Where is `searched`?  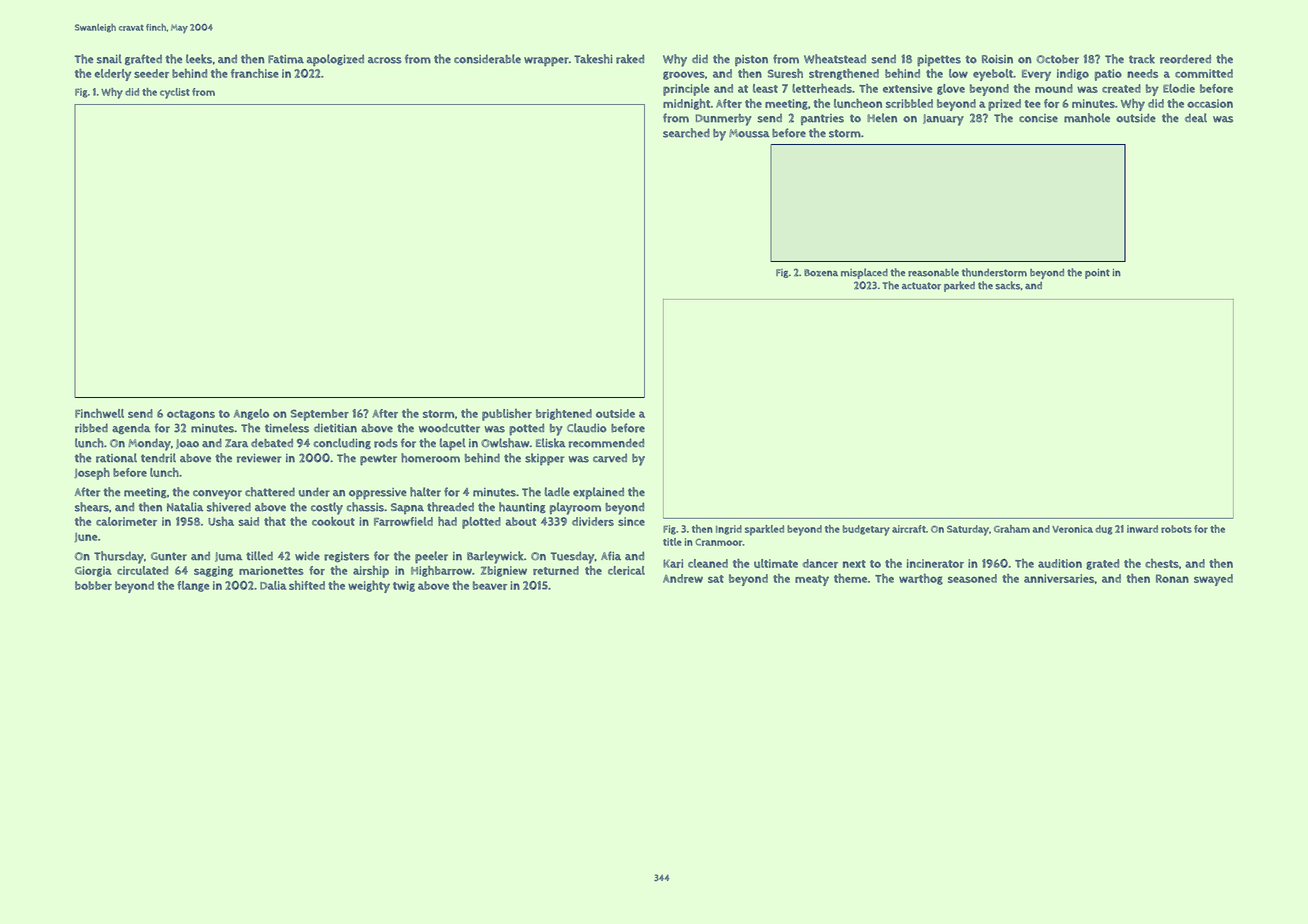
searched is located at coordinates (686, 133).
